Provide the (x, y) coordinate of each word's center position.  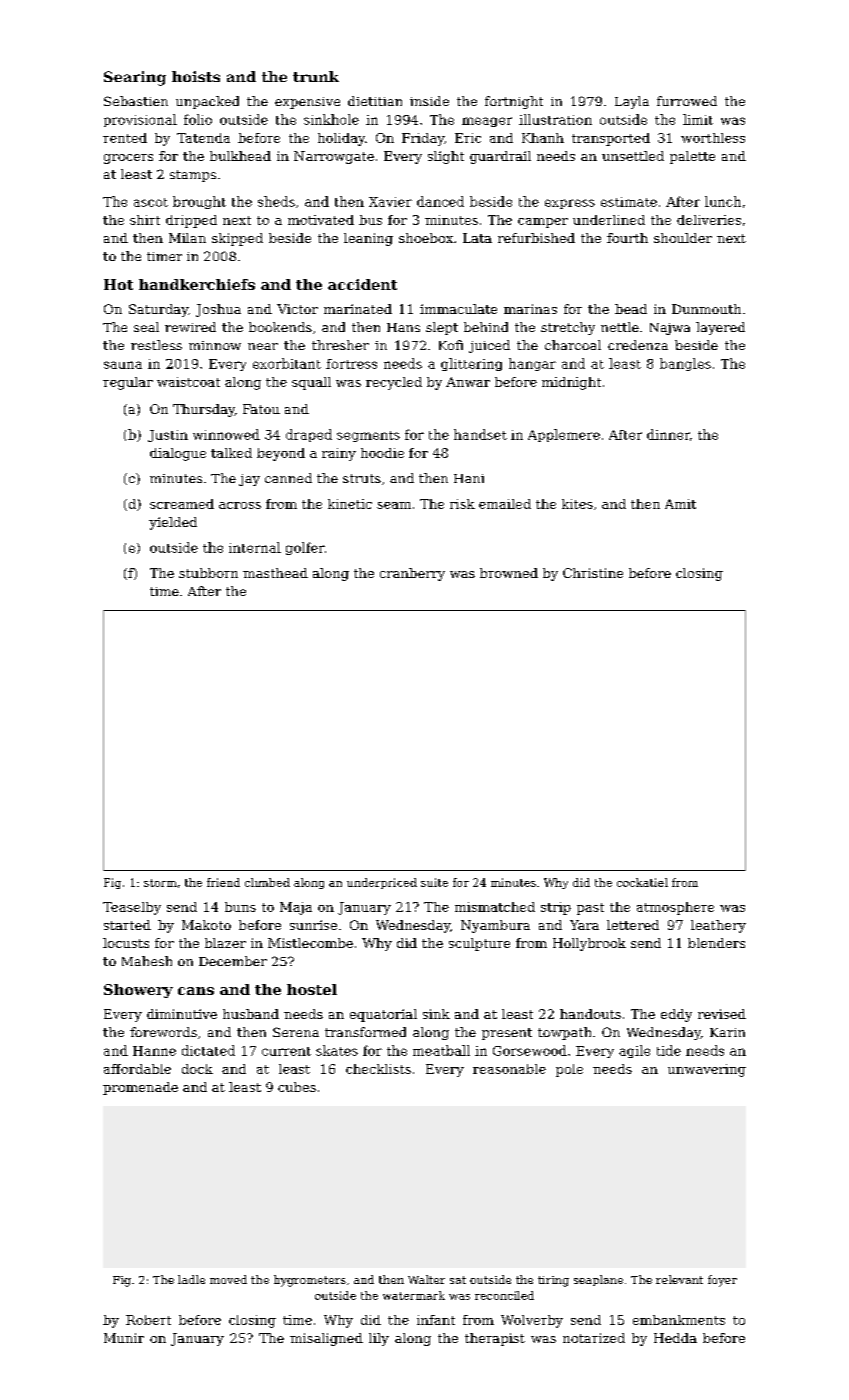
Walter (426, 1279)
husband (251, 1014)
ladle (191, 1279)
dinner (668, 434)
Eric (468, 138)
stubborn (208, 573)
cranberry (412, 574)
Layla (632, 102)
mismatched (495, 907)
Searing (135, 78)
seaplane (598, 1280)
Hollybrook (589, 944)
